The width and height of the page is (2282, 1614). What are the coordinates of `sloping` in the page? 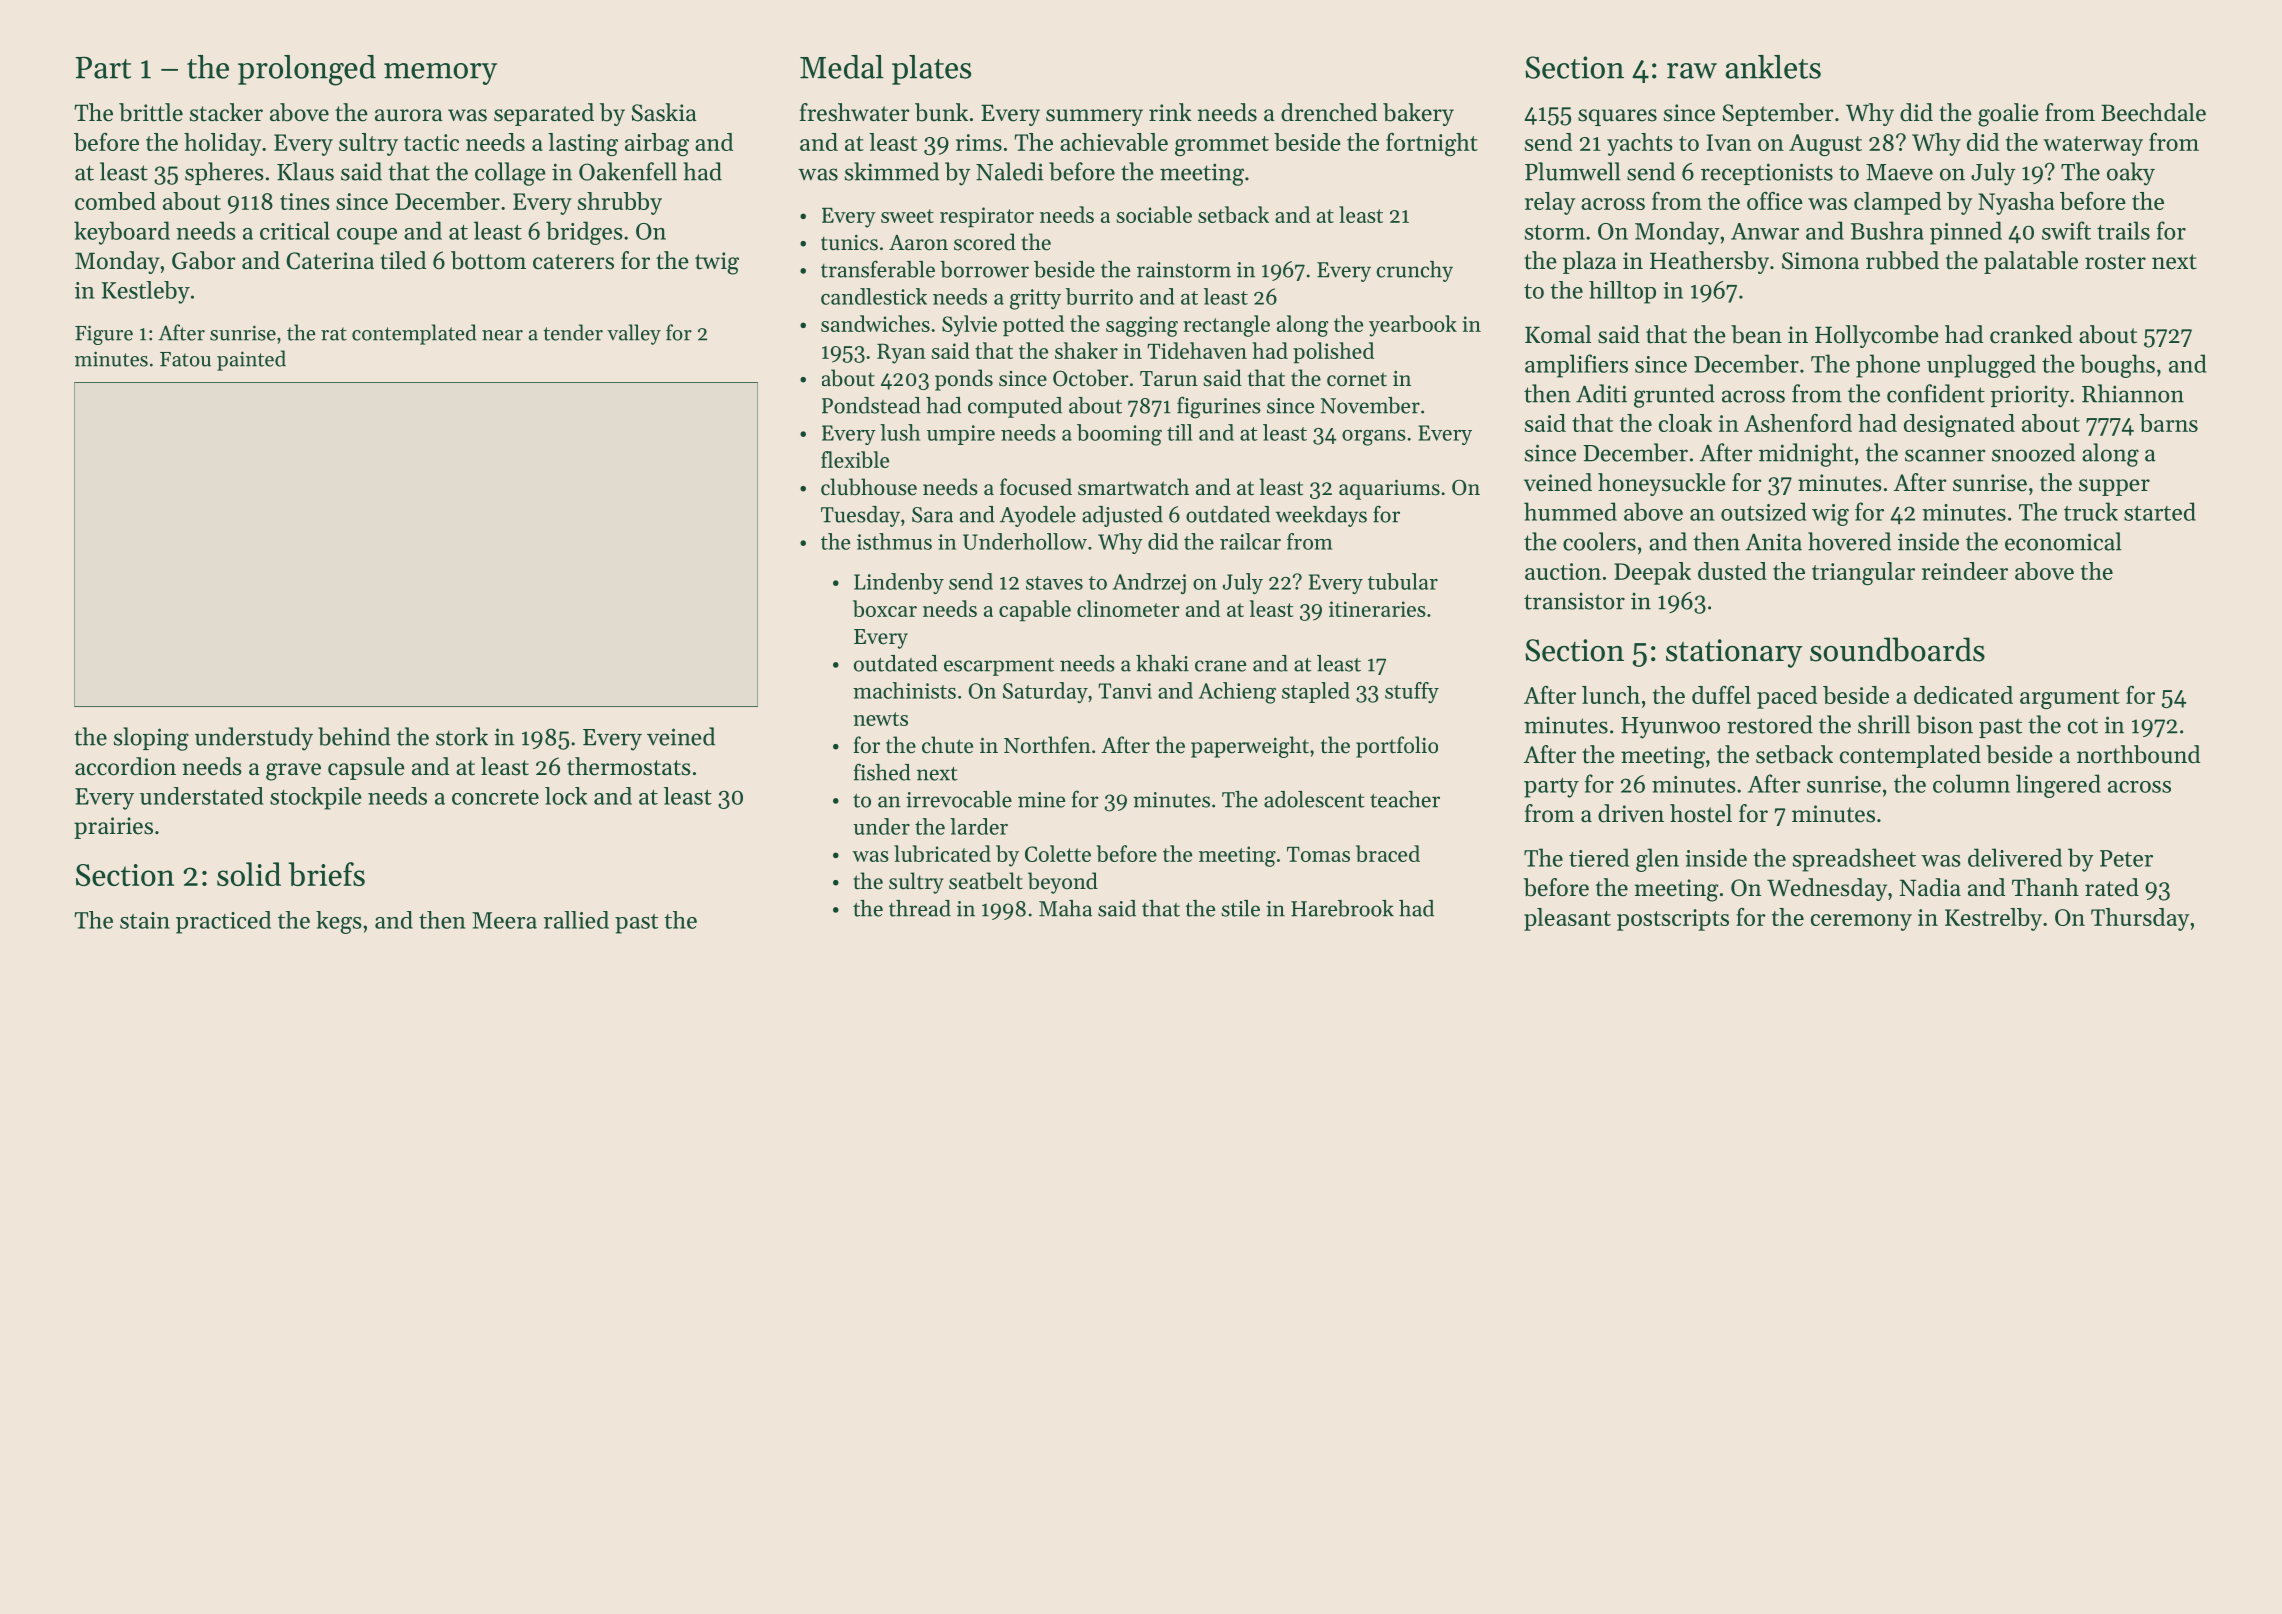 It's located at (151, 739).
